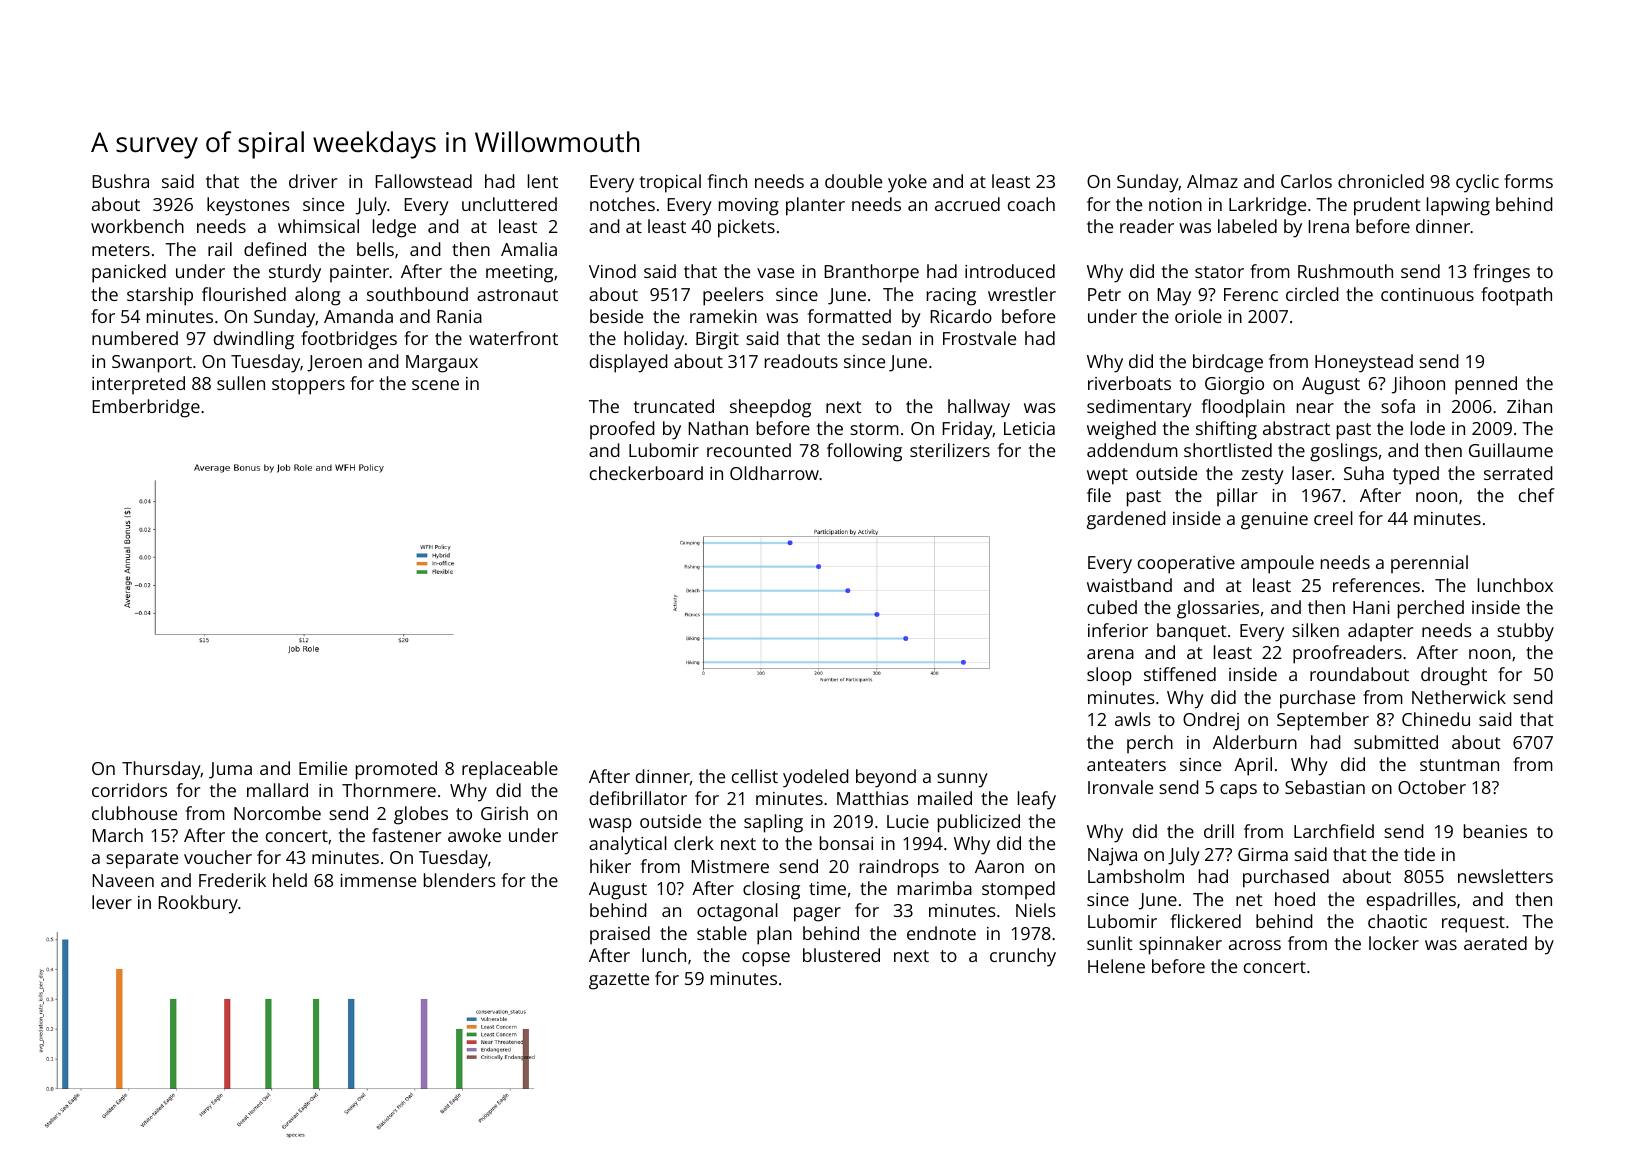 The image size is (1645, 1163). I want to click on yoke, so click(907, 183).
